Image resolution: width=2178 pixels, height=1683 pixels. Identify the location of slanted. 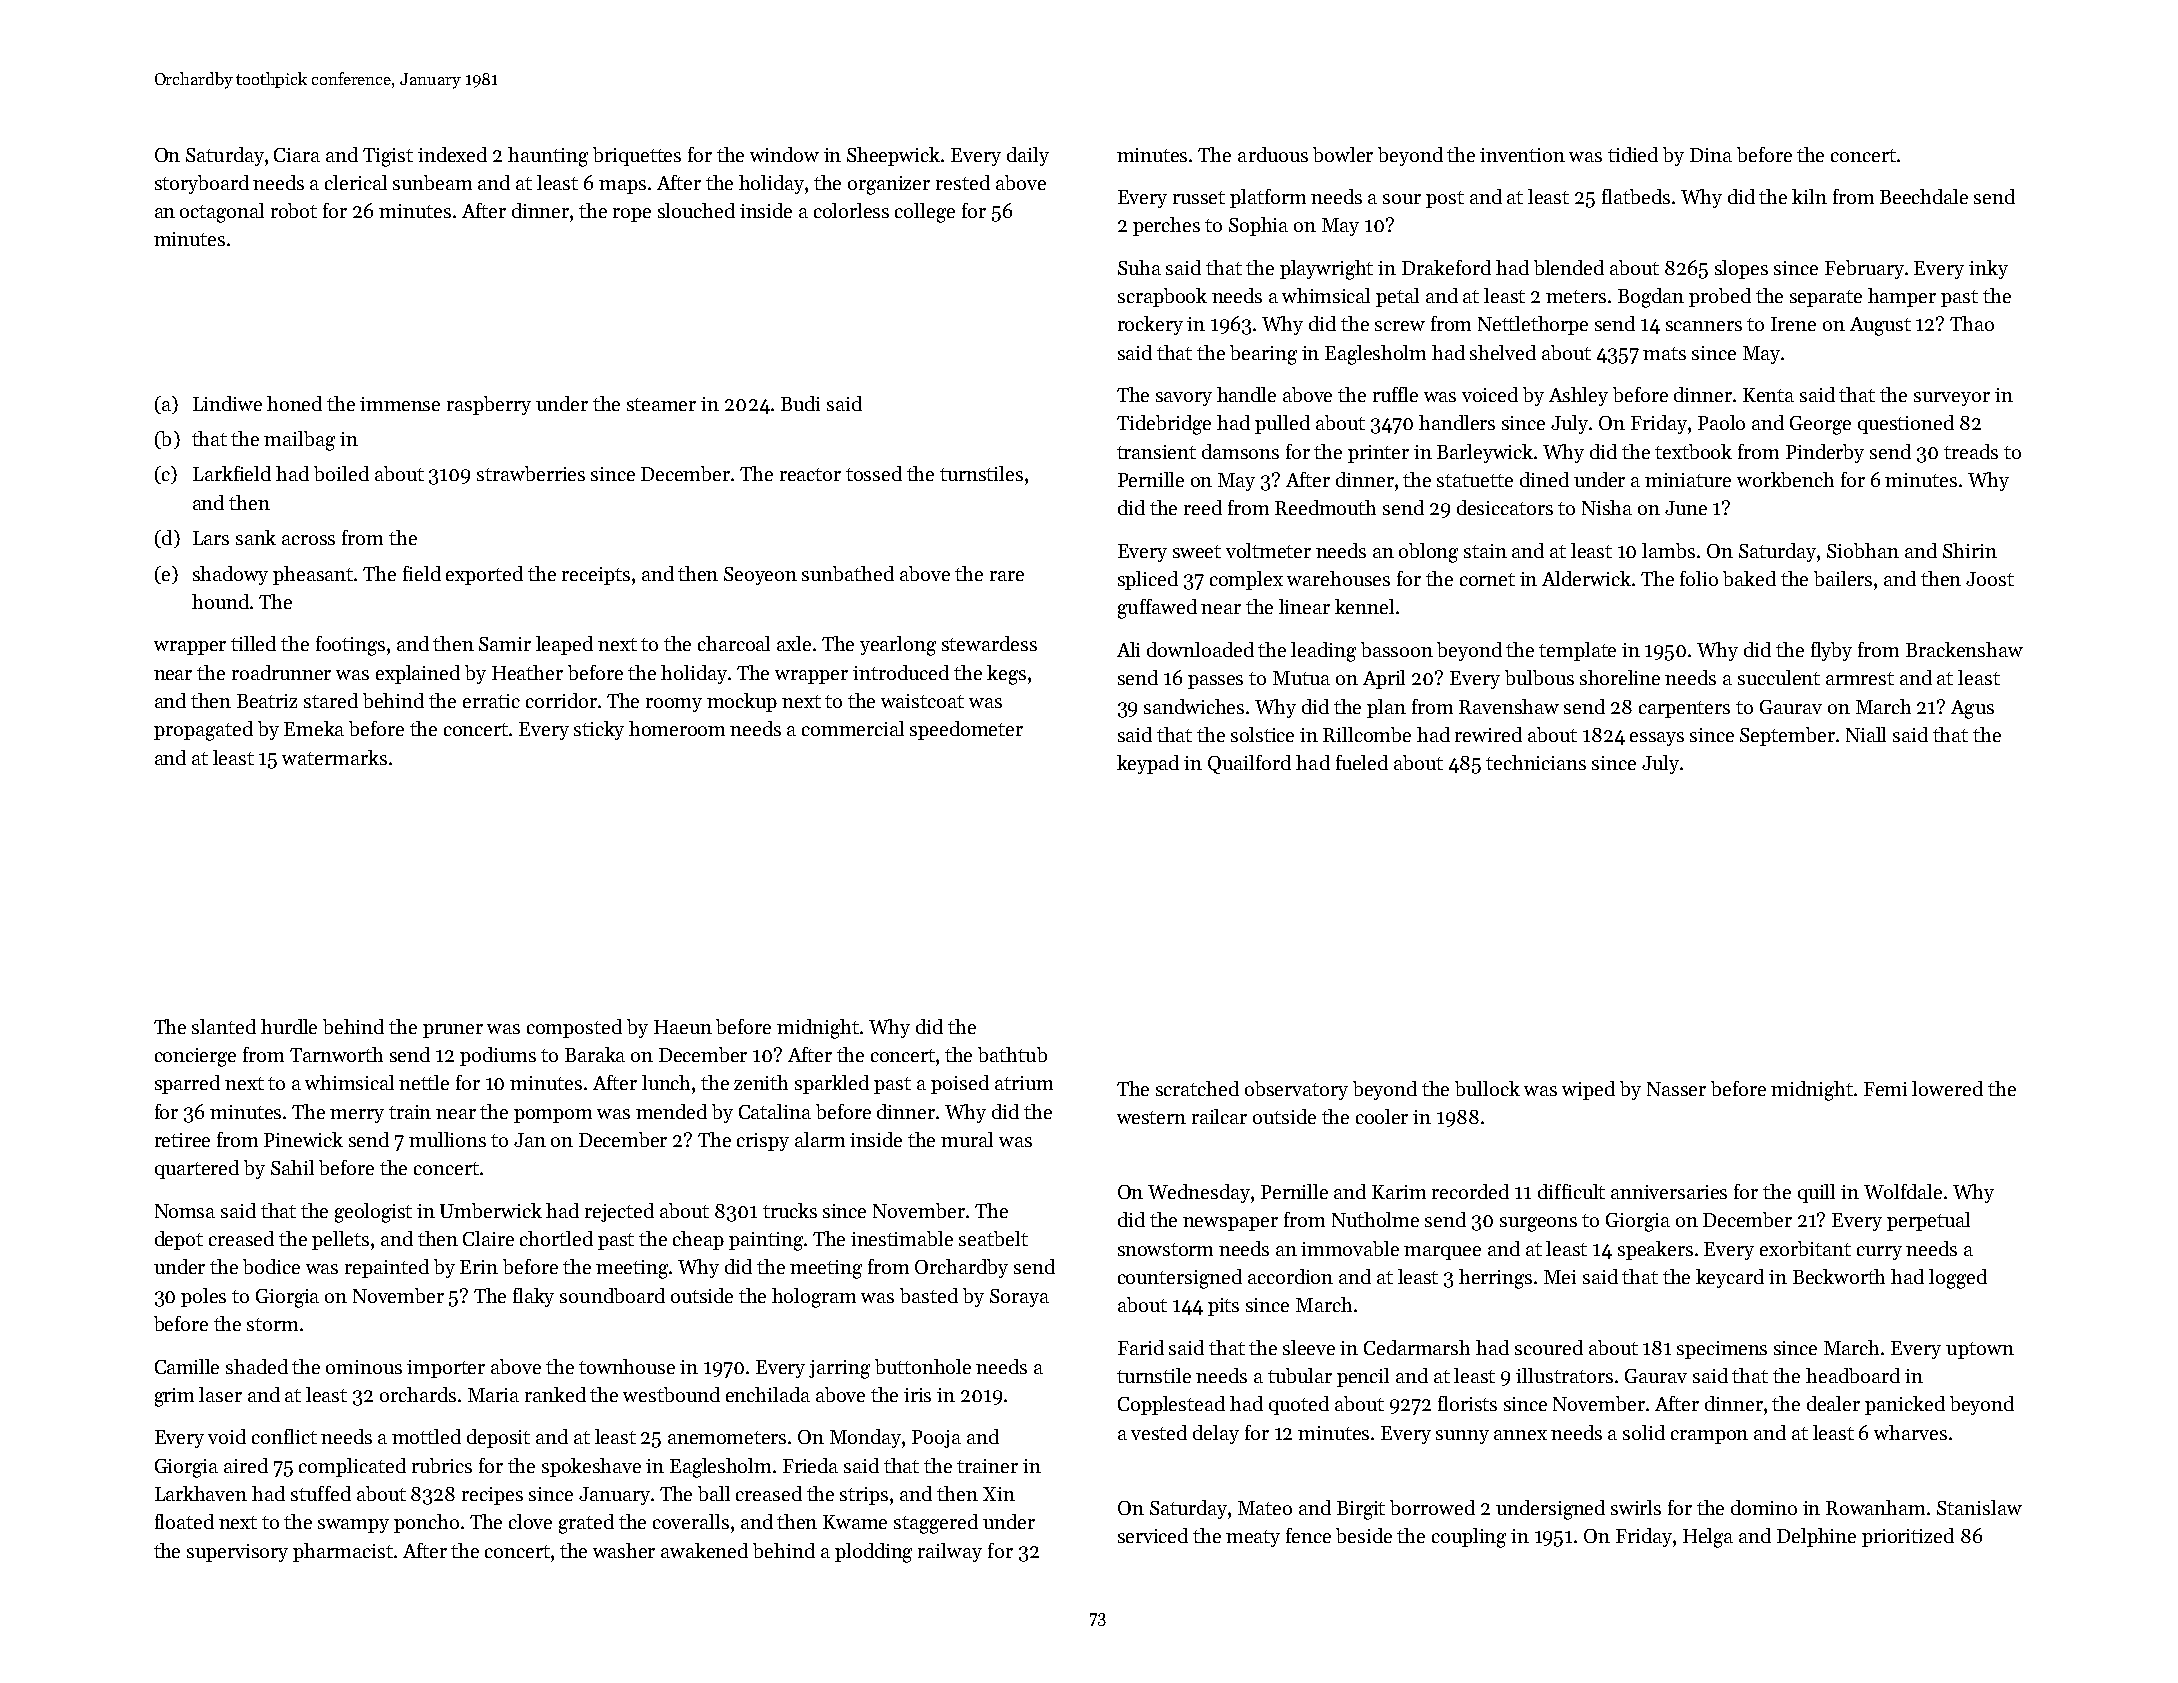
(224, 1026).
